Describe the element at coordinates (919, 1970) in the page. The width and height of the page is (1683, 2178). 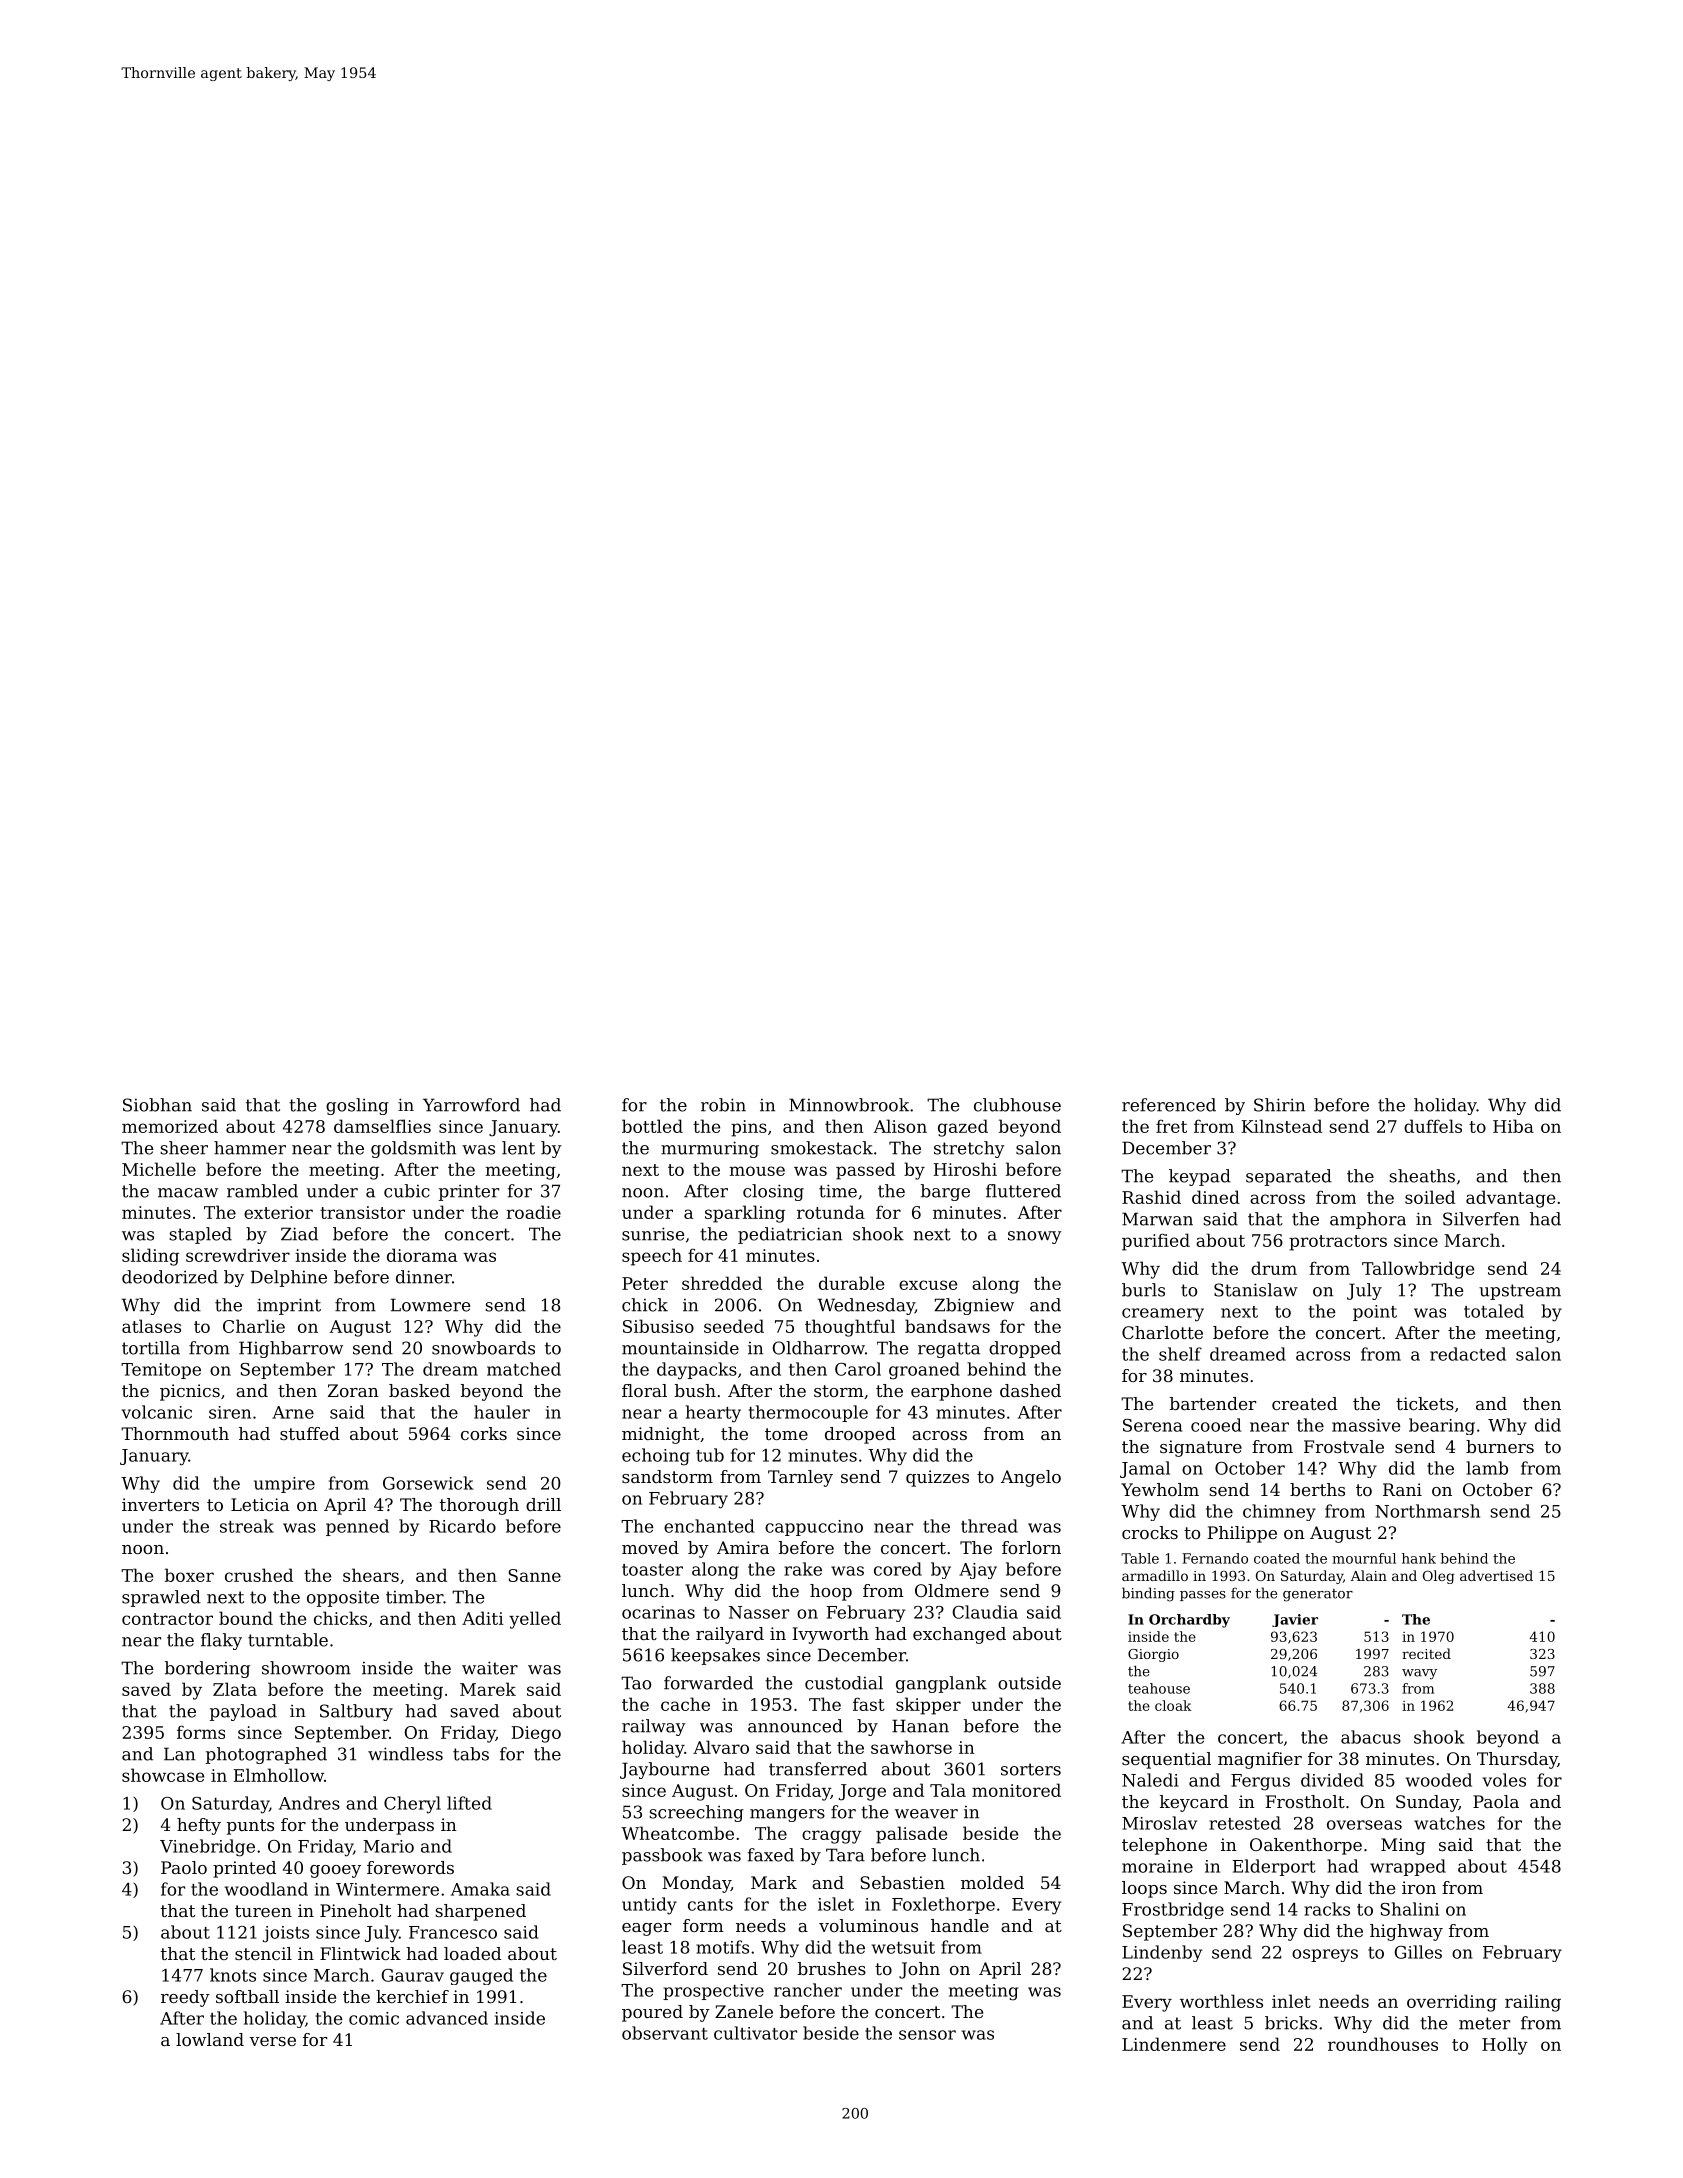
I see `John` at that location.
